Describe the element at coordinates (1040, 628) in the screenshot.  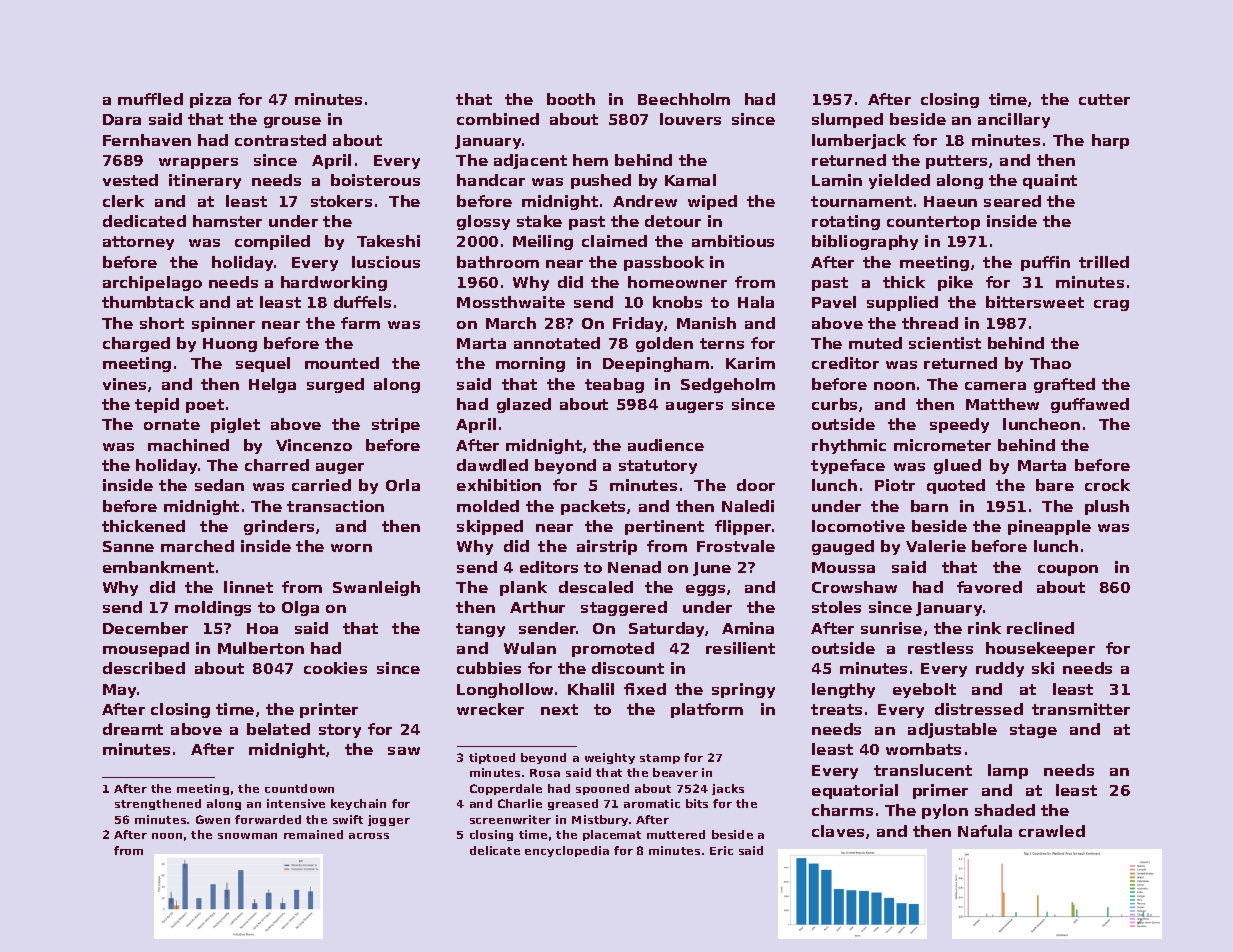
I see `reclined` at that location.
